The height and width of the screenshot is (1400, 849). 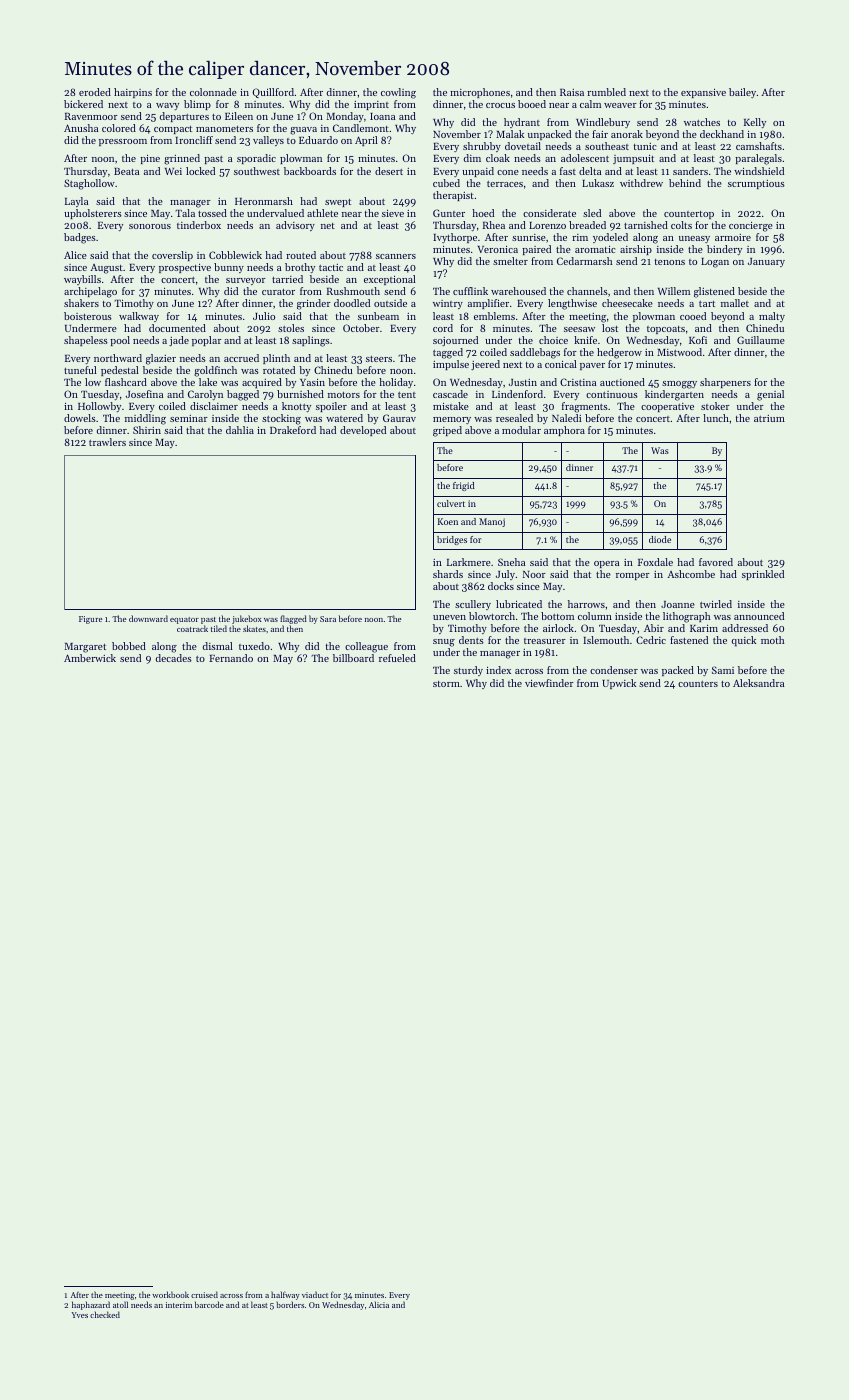 What do you see at coordinates (273, 93) in the screenshot?
I see `Quillford` at bounding box center [273, 93].
